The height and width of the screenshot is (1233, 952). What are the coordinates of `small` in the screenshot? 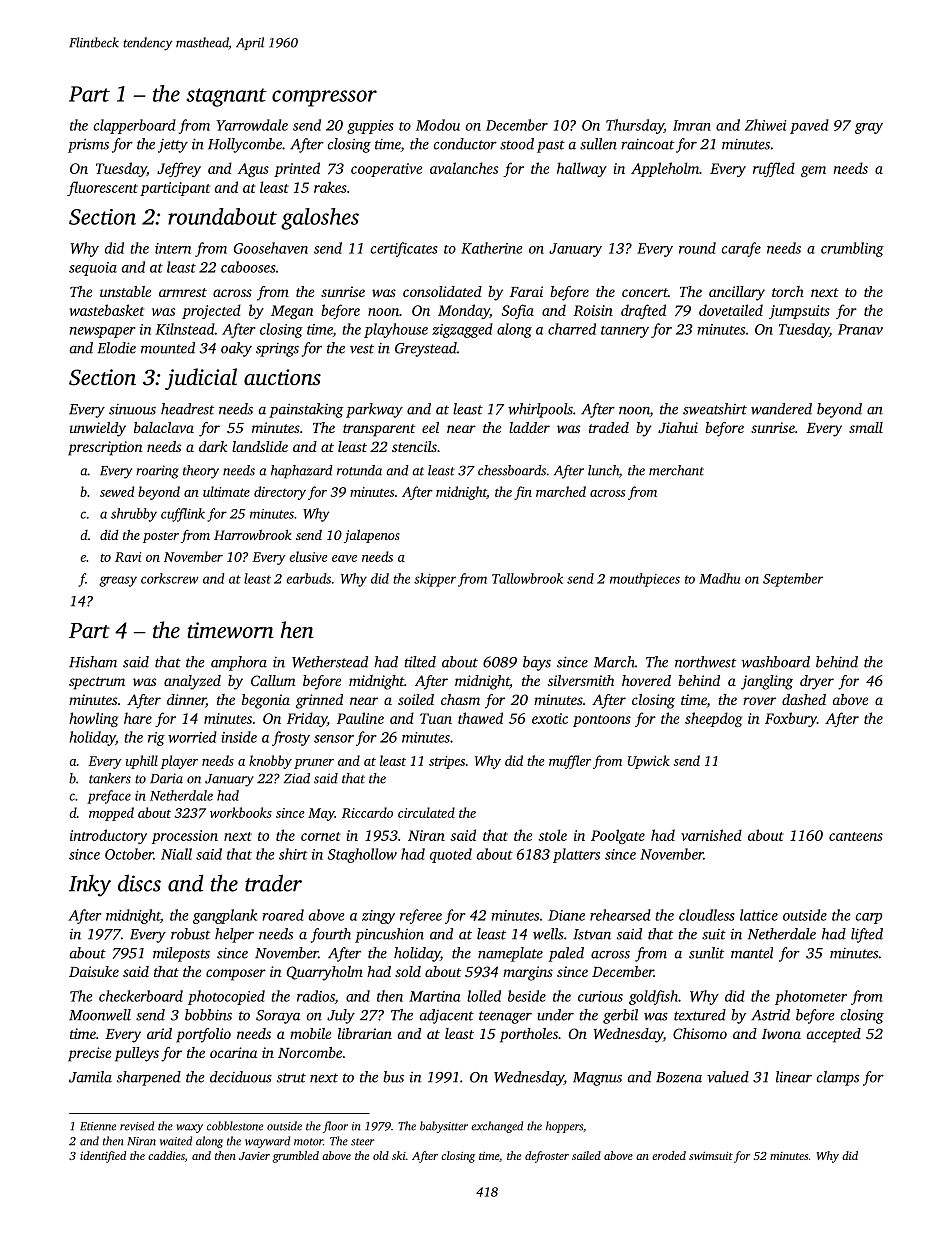 It's located at (866, 427).
